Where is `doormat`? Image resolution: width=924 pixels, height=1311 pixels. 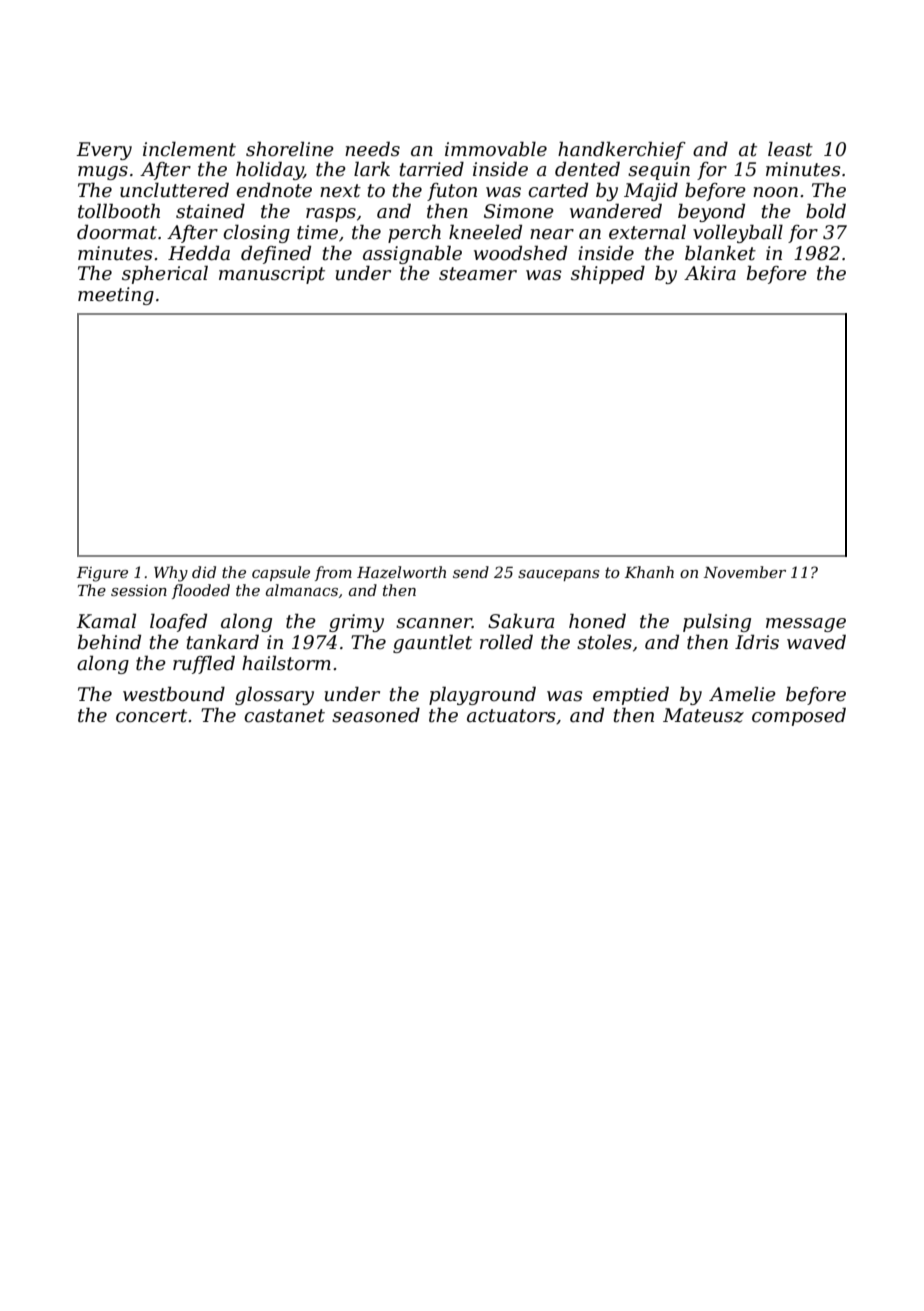 doormat is located at coordinates (117, 232).
